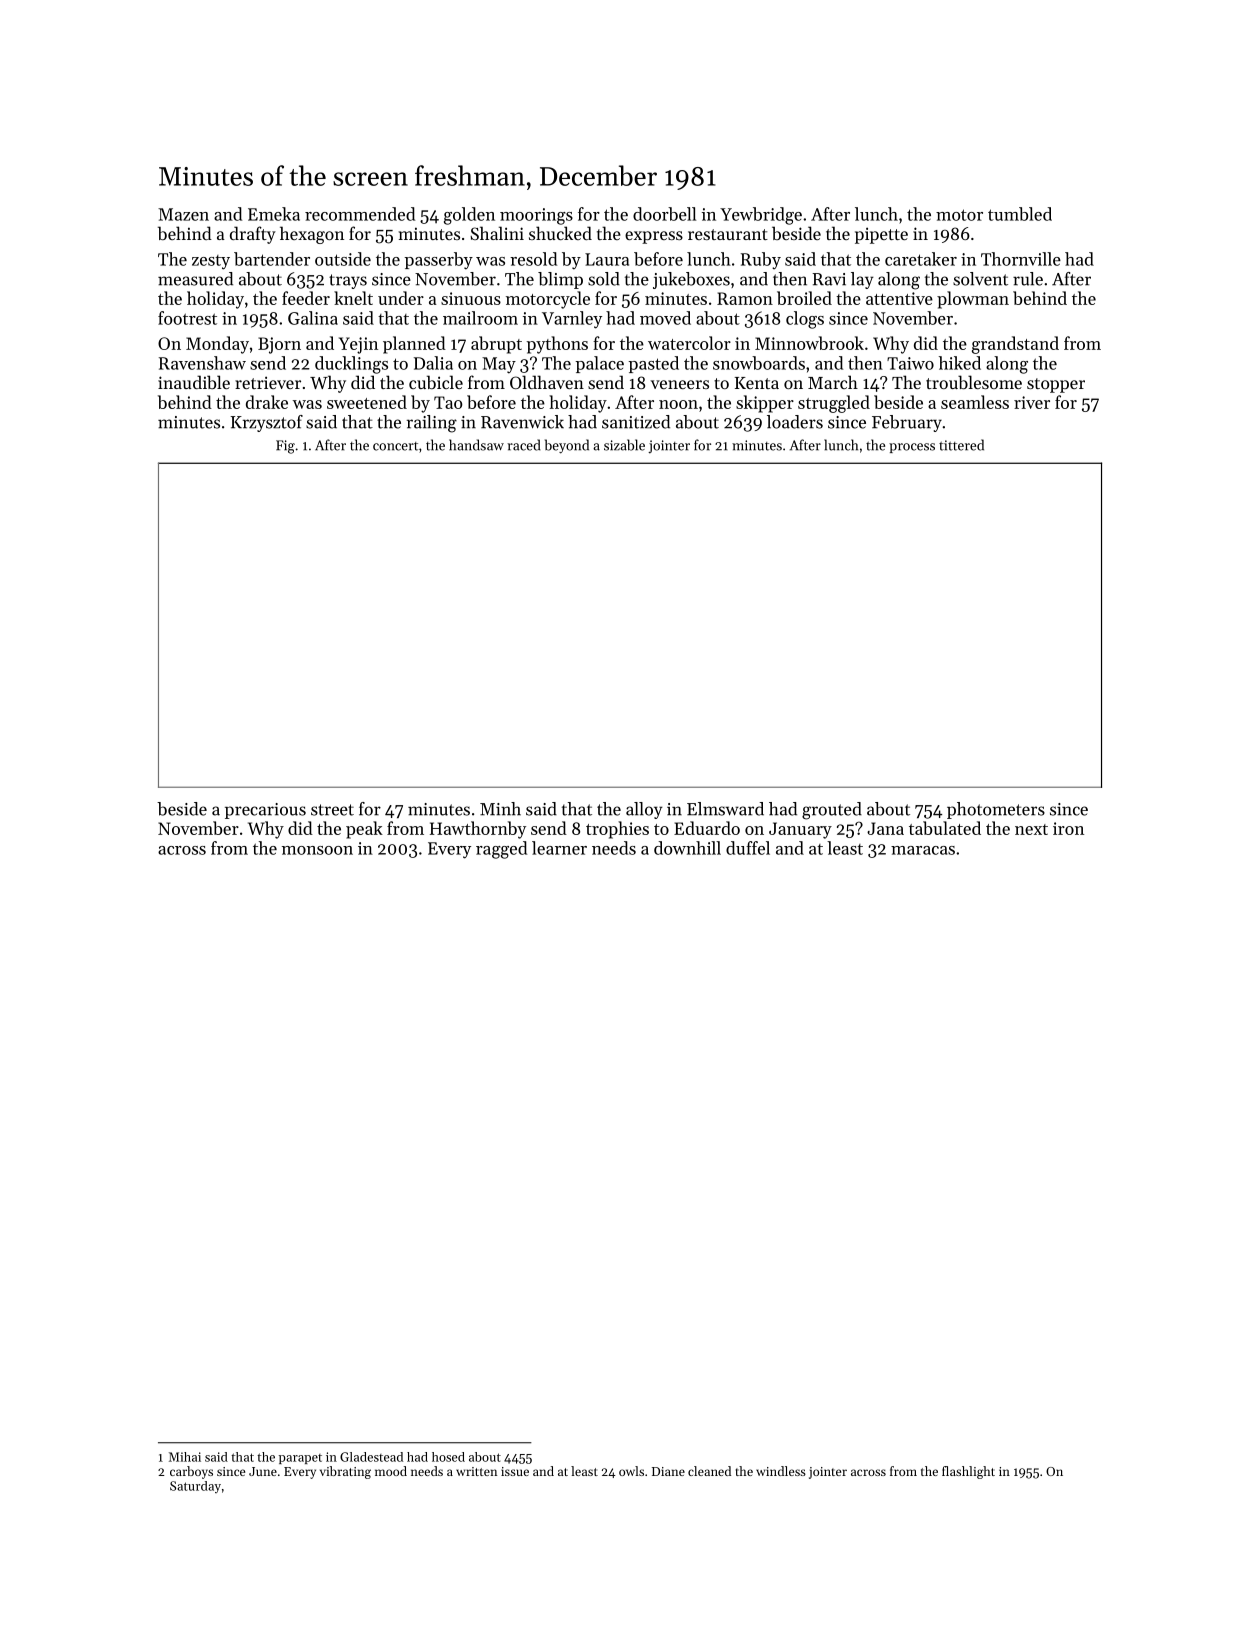 The width and height of the screenshot is (1260, 1631). Describe the element at coordinates (448, 1457) in the screenshot. I see `hosed` at that location.
